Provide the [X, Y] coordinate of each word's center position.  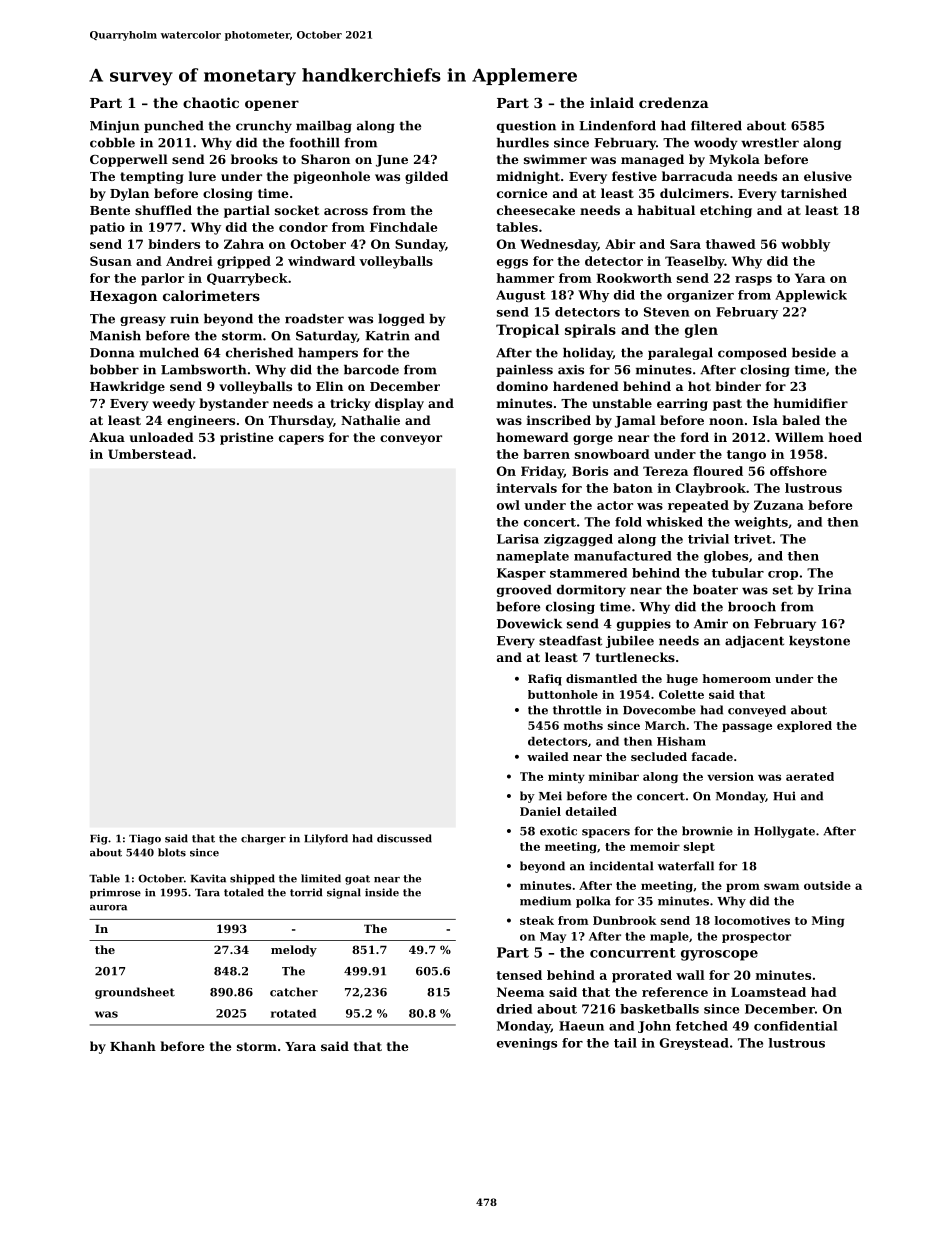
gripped [244, 262]
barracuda [697, 176]
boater [715, 590]
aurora [108, 908]
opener [272, 105]
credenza [674, 102]
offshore [798, 471]
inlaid [612, 102]
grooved [524, 591]
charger [263, 839]
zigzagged [578, 540]
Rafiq [545, 680]
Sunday [420, 245]
